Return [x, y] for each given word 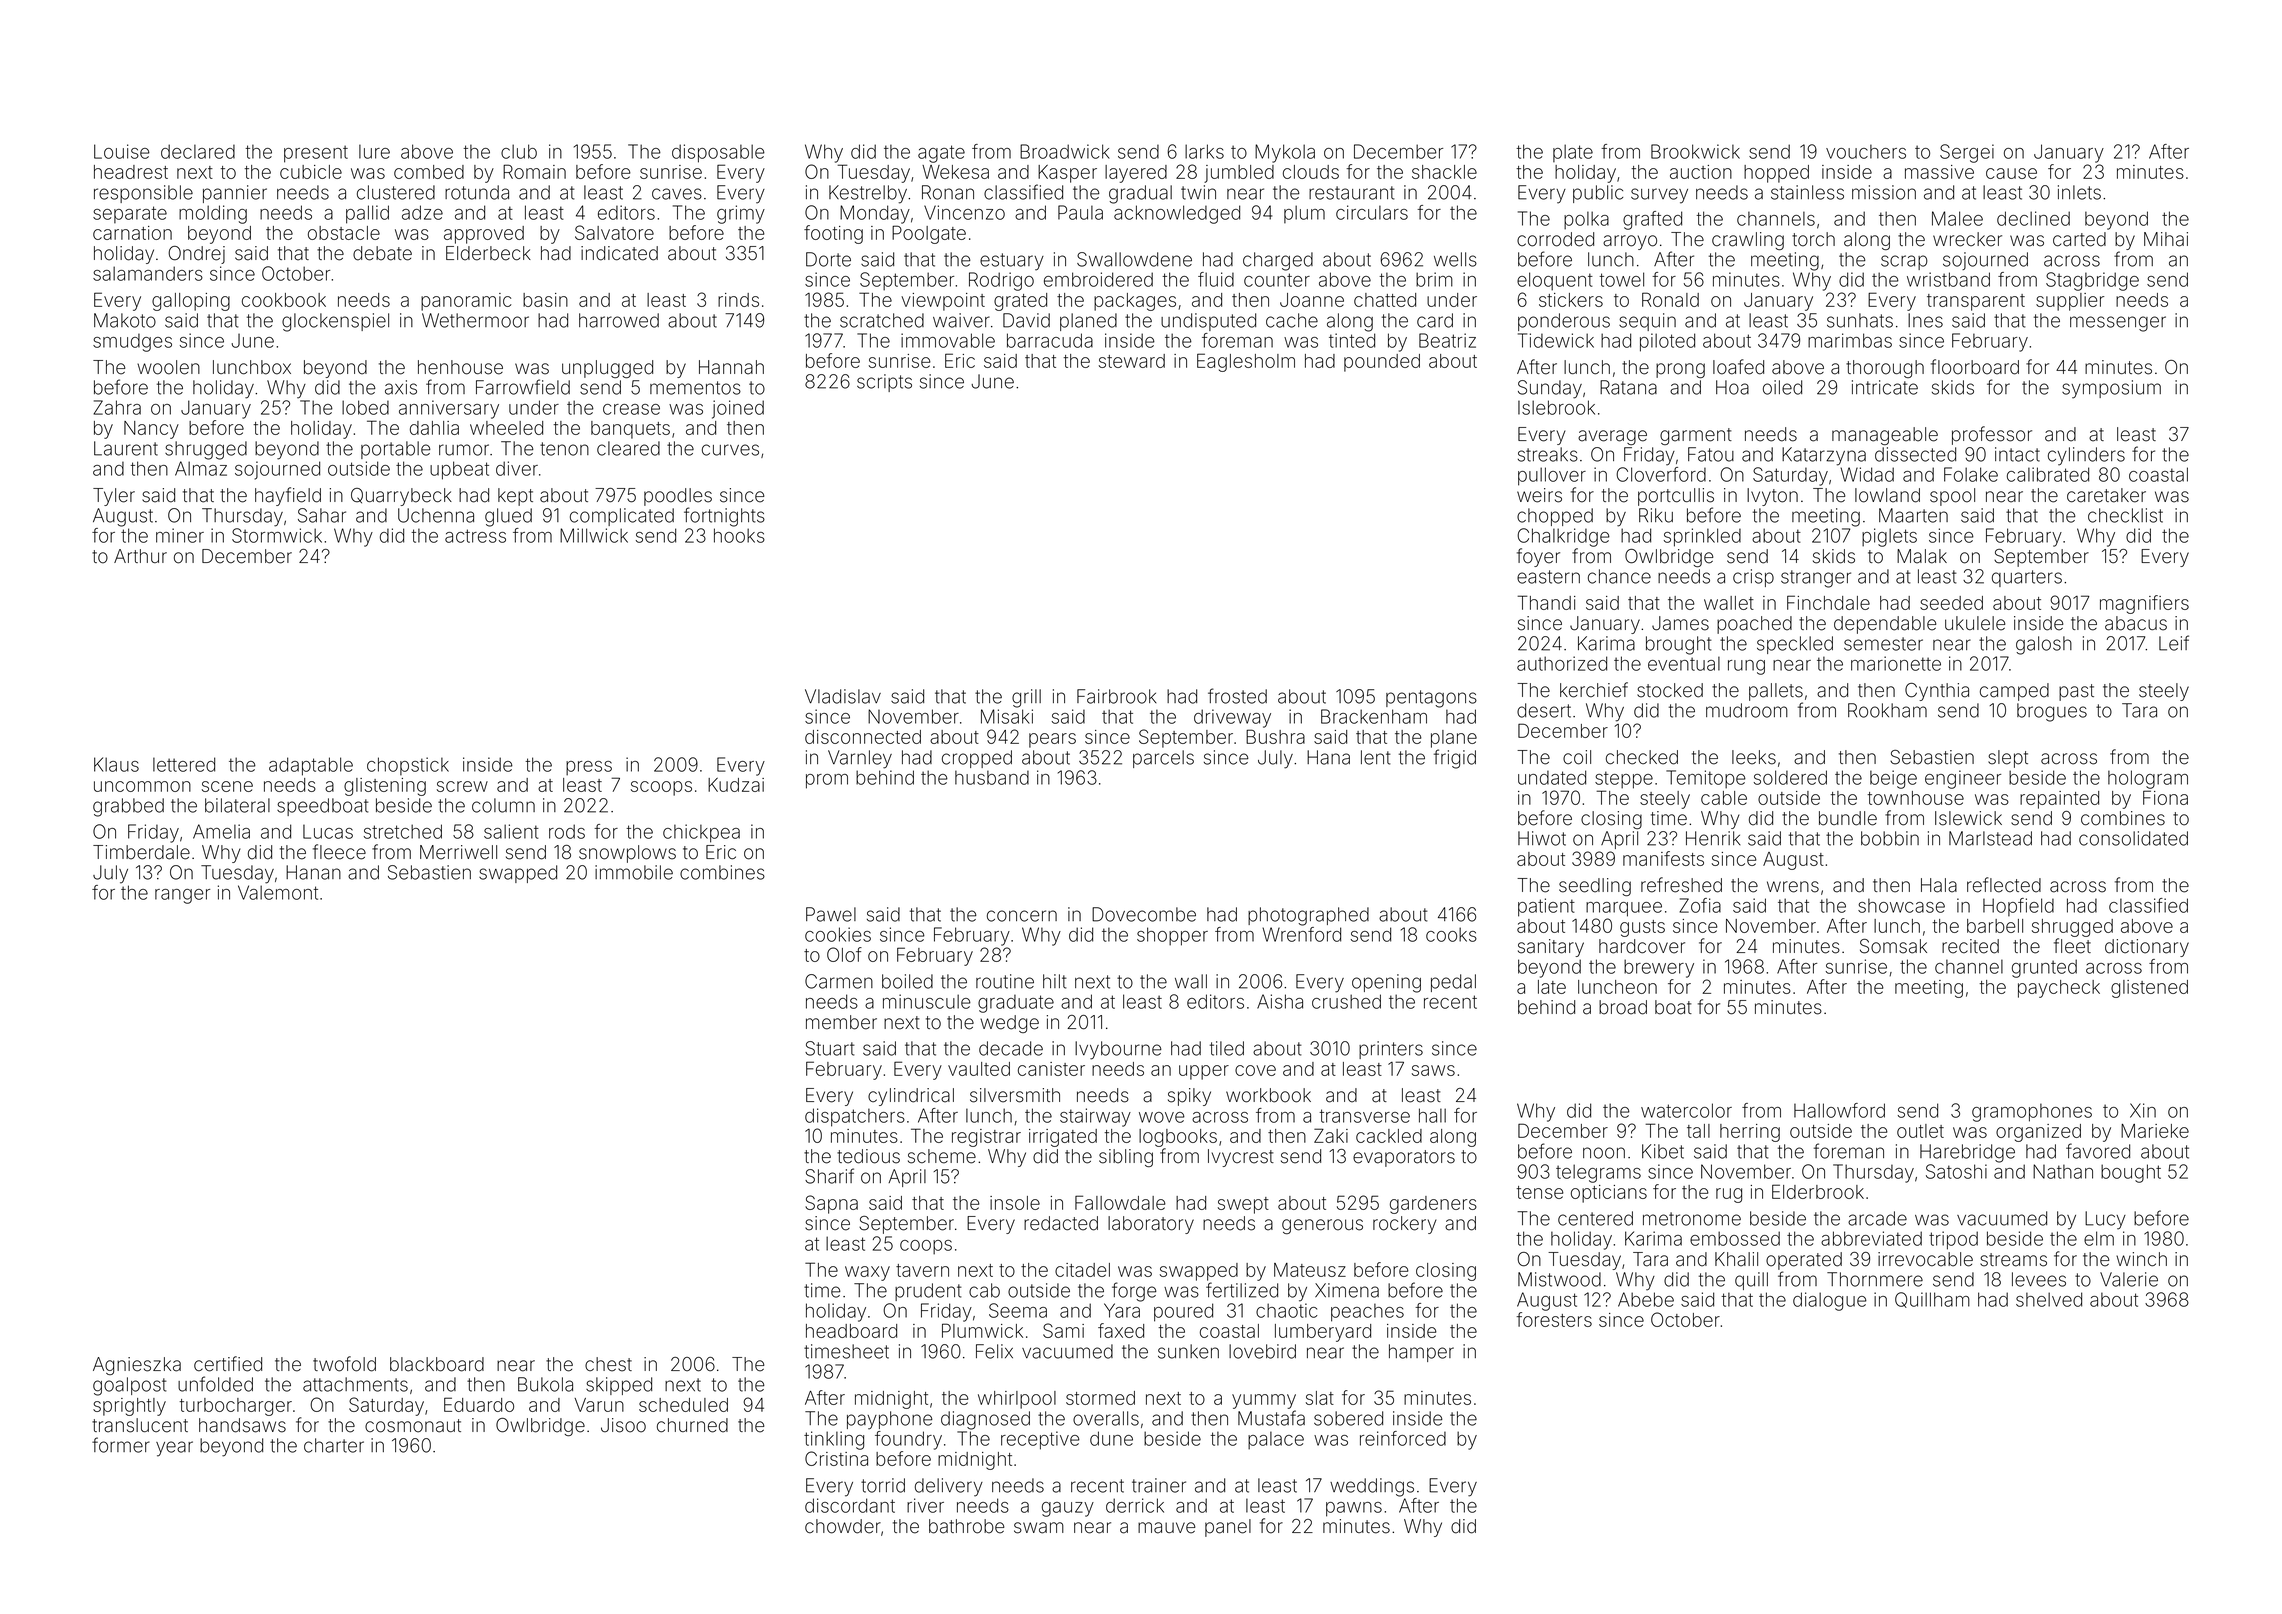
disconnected [863, 737]
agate [941, 154]
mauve [1166, 1528]
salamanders [148, 273]
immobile [634, 872]
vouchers [1866, 151]
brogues [2052, 712]
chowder [843, 1526]
